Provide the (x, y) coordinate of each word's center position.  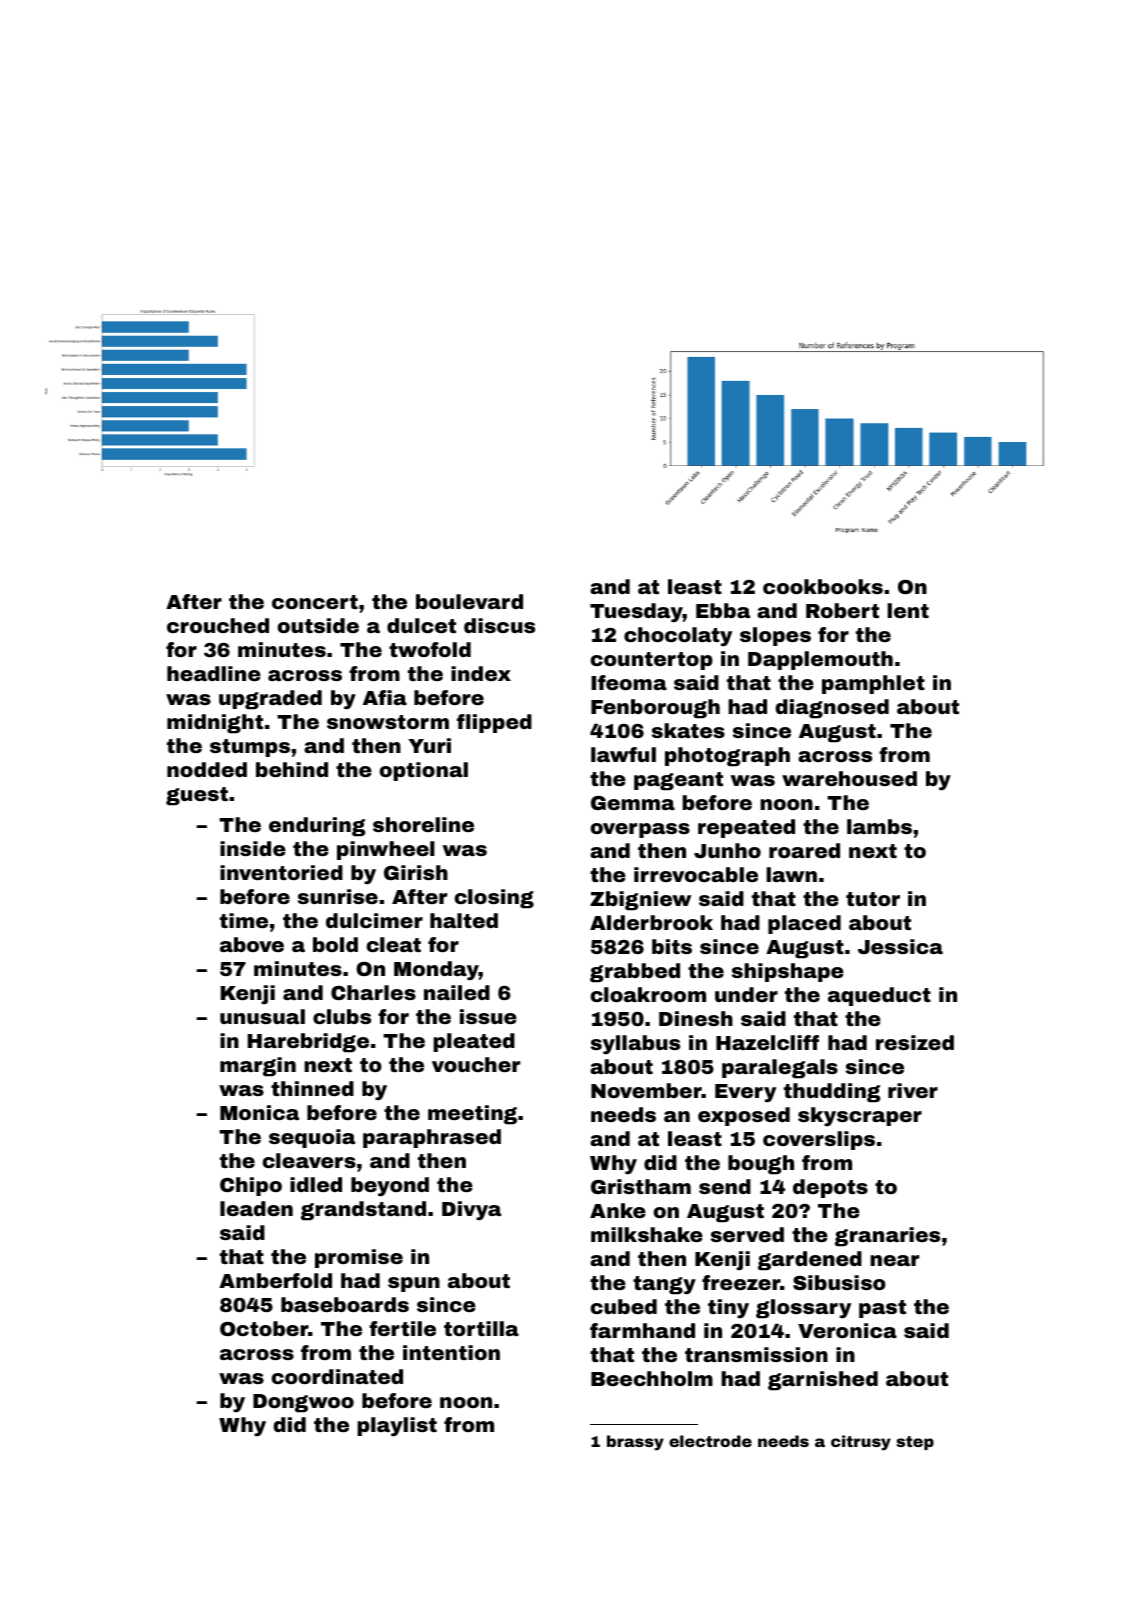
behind (292, 769)
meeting (472, 1115)
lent (908, 610)
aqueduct (879, 996)
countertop (652, 661)
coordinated (337, 1376)
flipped (494, 723)
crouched (218, 625)
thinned (312, 1088)
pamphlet (873, 684)
